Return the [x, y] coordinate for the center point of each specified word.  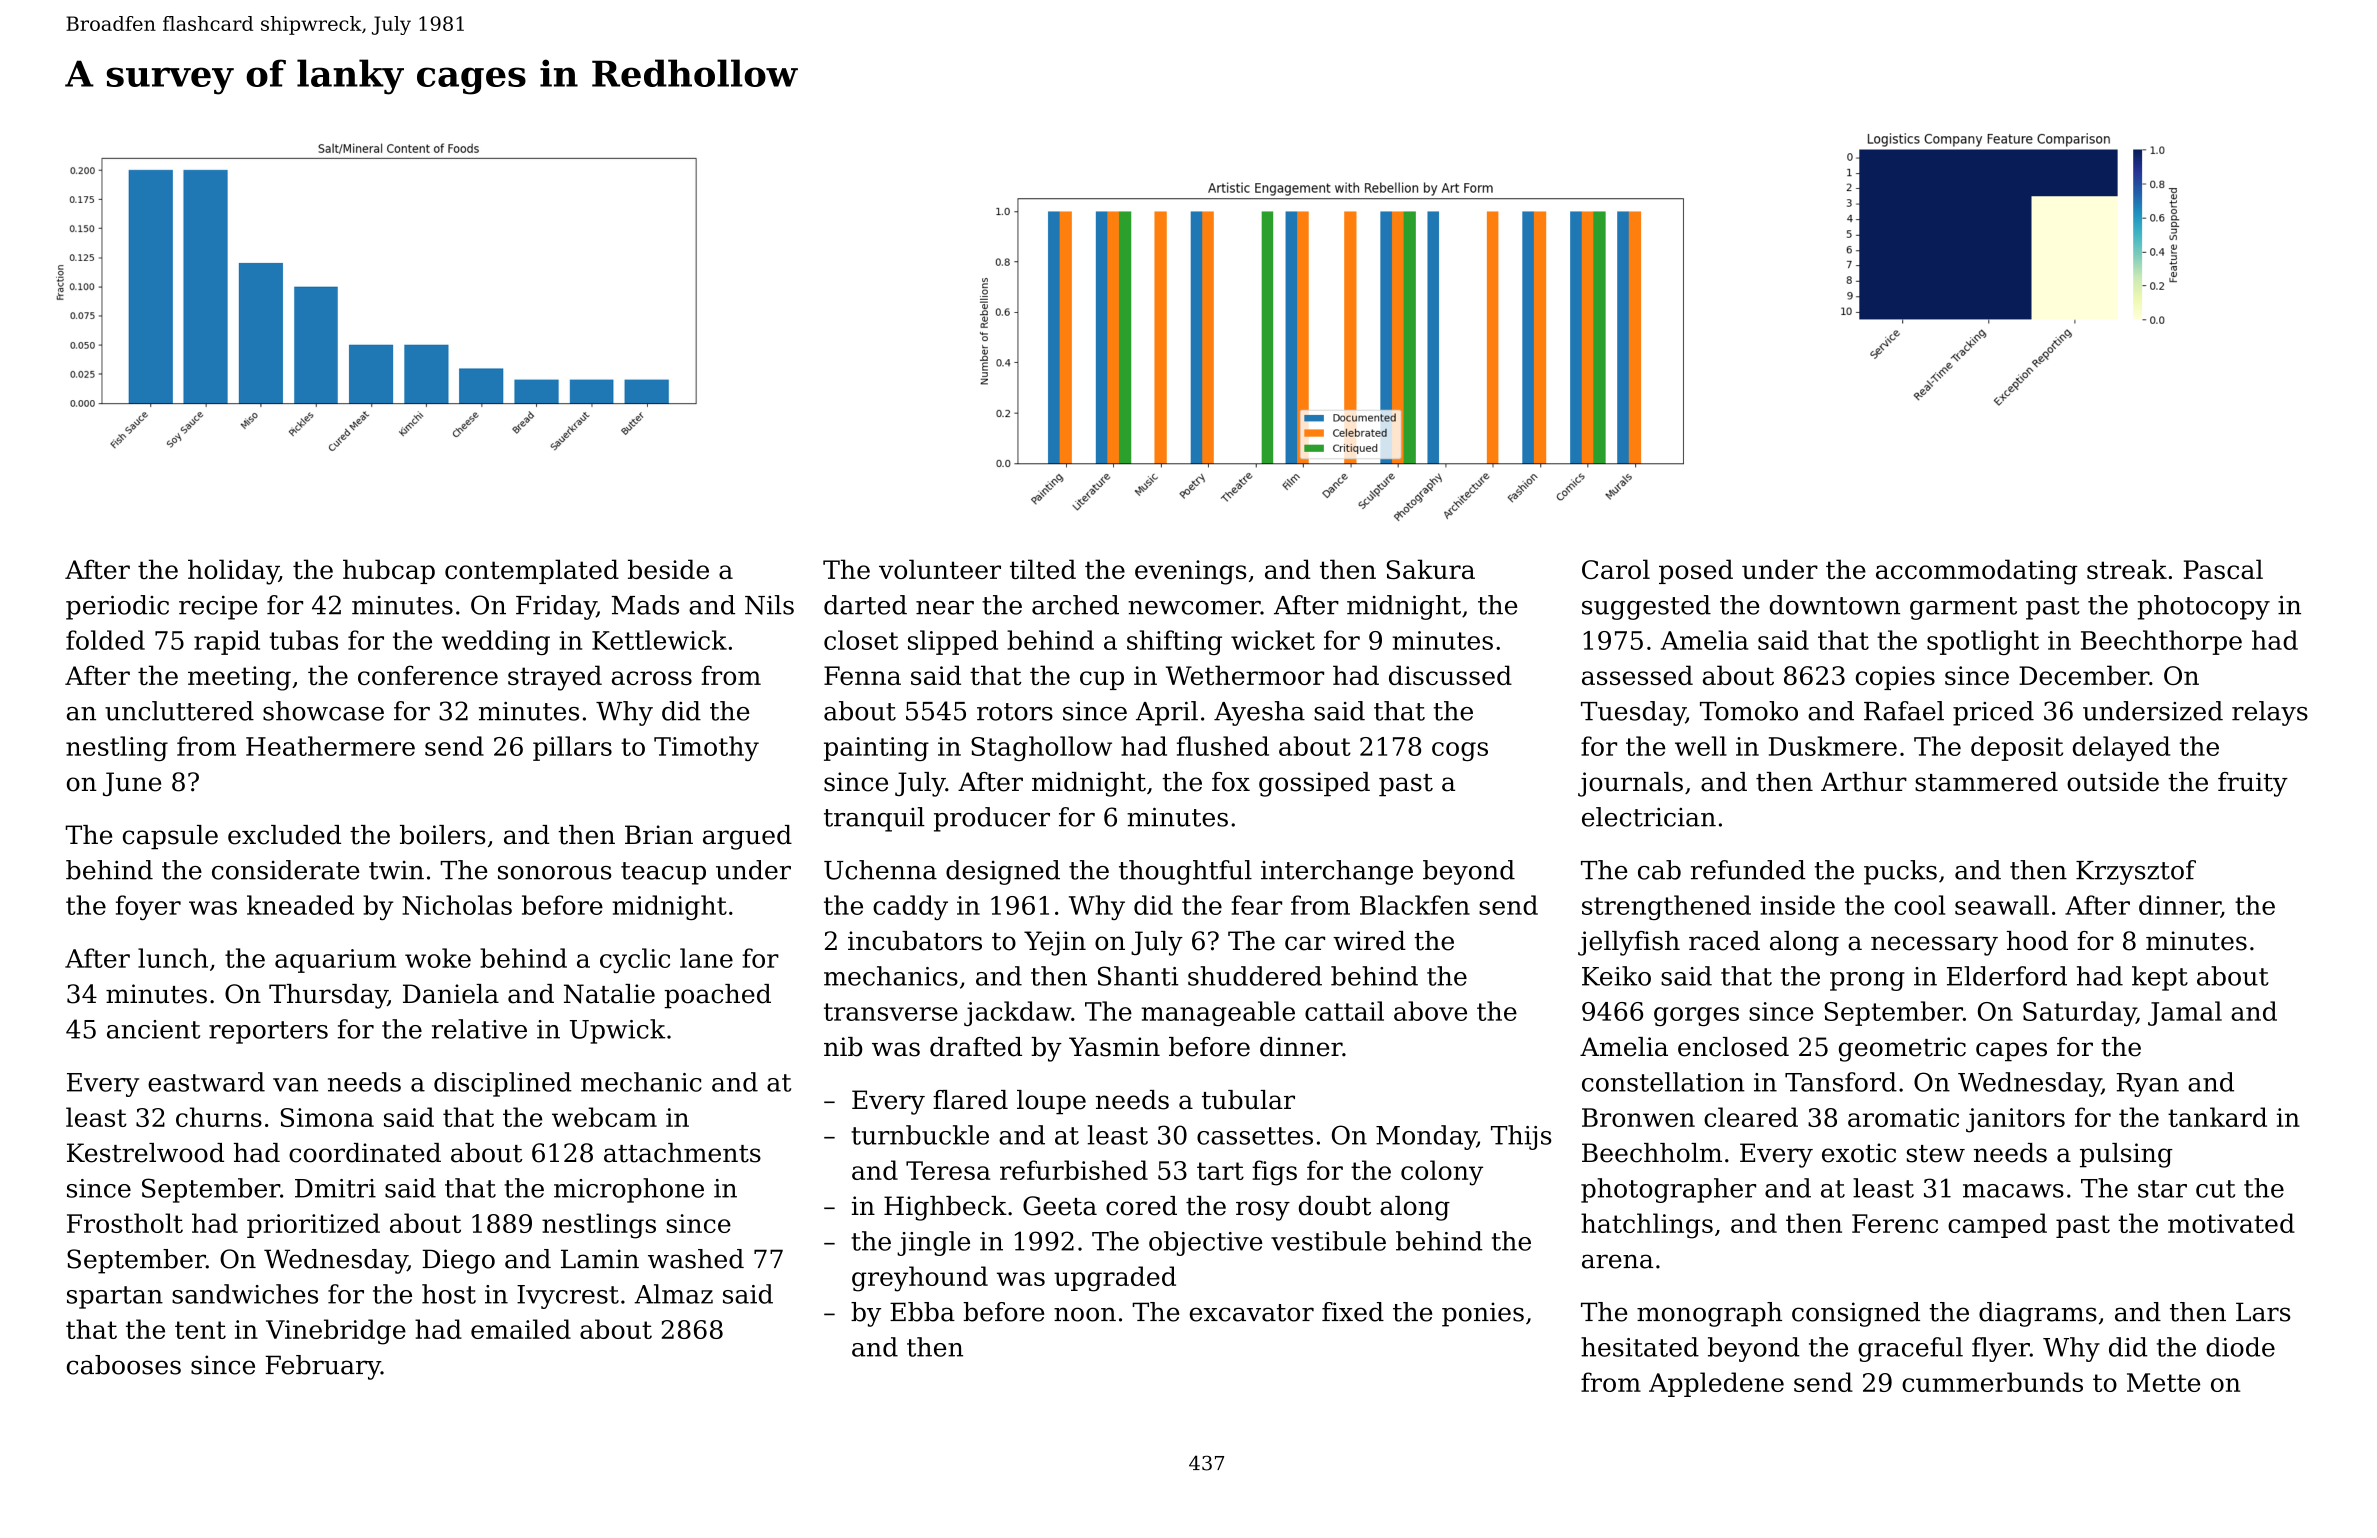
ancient [153, 1029]
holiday [233, 572]
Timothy [706, 748]
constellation [1663, 1082]
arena [1617, 1261]
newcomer [1194, 608]
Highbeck [945, 1208]
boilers [443, 835]
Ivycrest [568, 1297]
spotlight [1983, 642]
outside [2113, 782]
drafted [976, 1047]
